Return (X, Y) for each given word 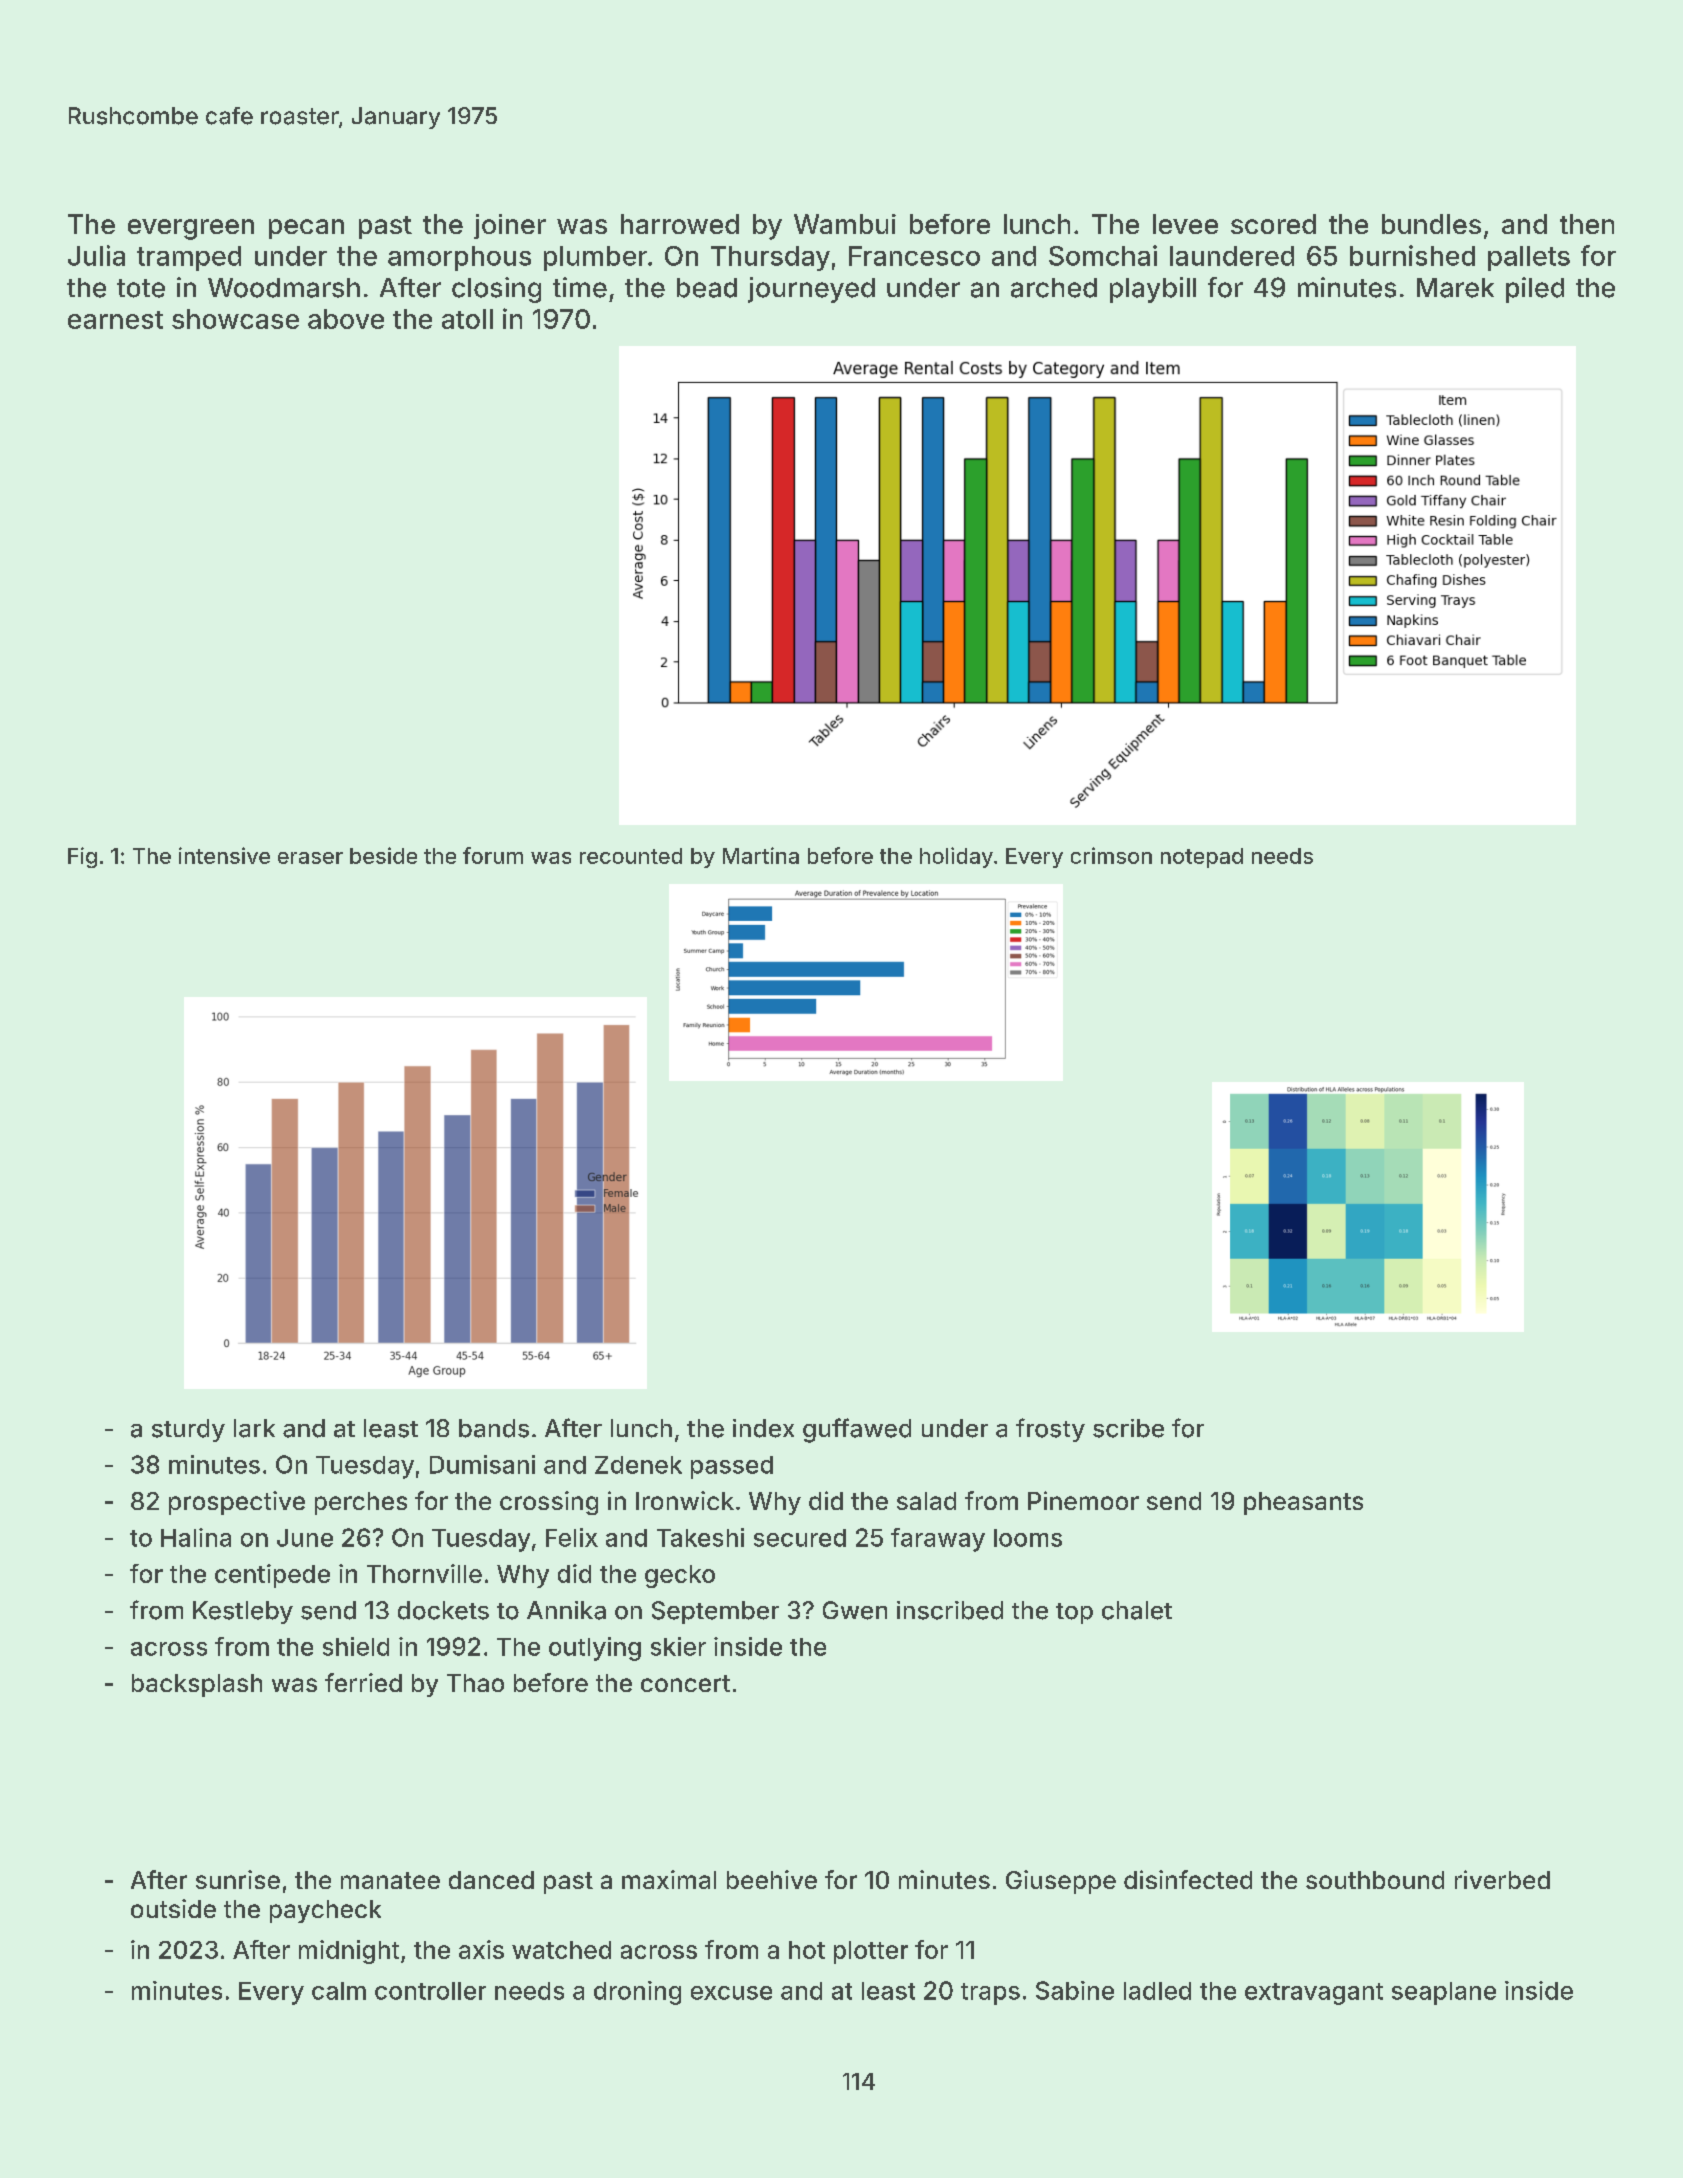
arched (1054, 288)
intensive (224, 855)
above (346, 319)
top (1074, 1613)
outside (173, 1908)
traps (990, 1994)
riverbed (1502, 1879)
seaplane (1444, 1993)
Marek (1455, 288)
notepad (1202, 858)
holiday (956, 857)
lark (254, 1428)
